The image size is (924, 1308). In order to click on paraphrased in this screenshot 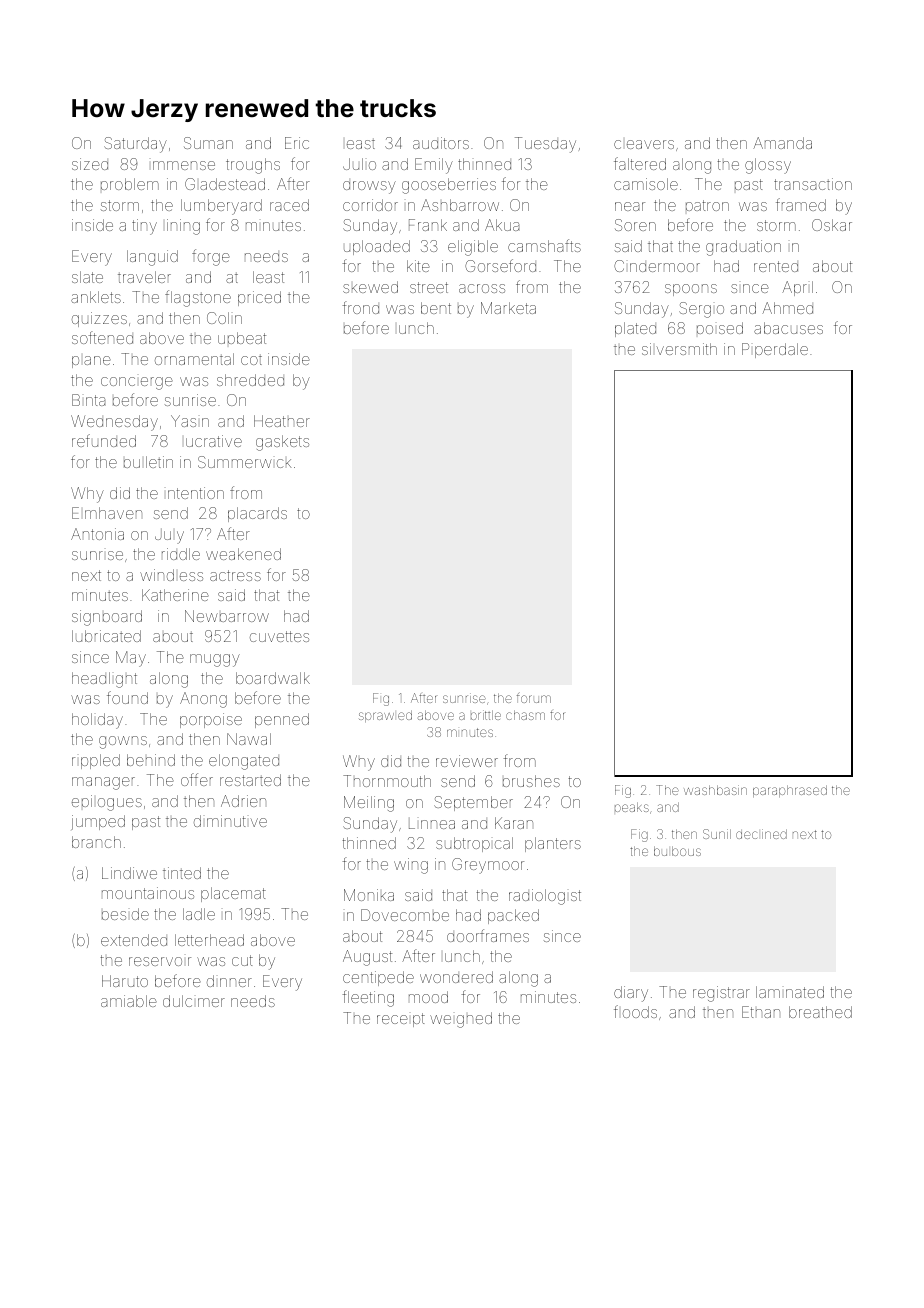, I will do `click(790, 791)`.
